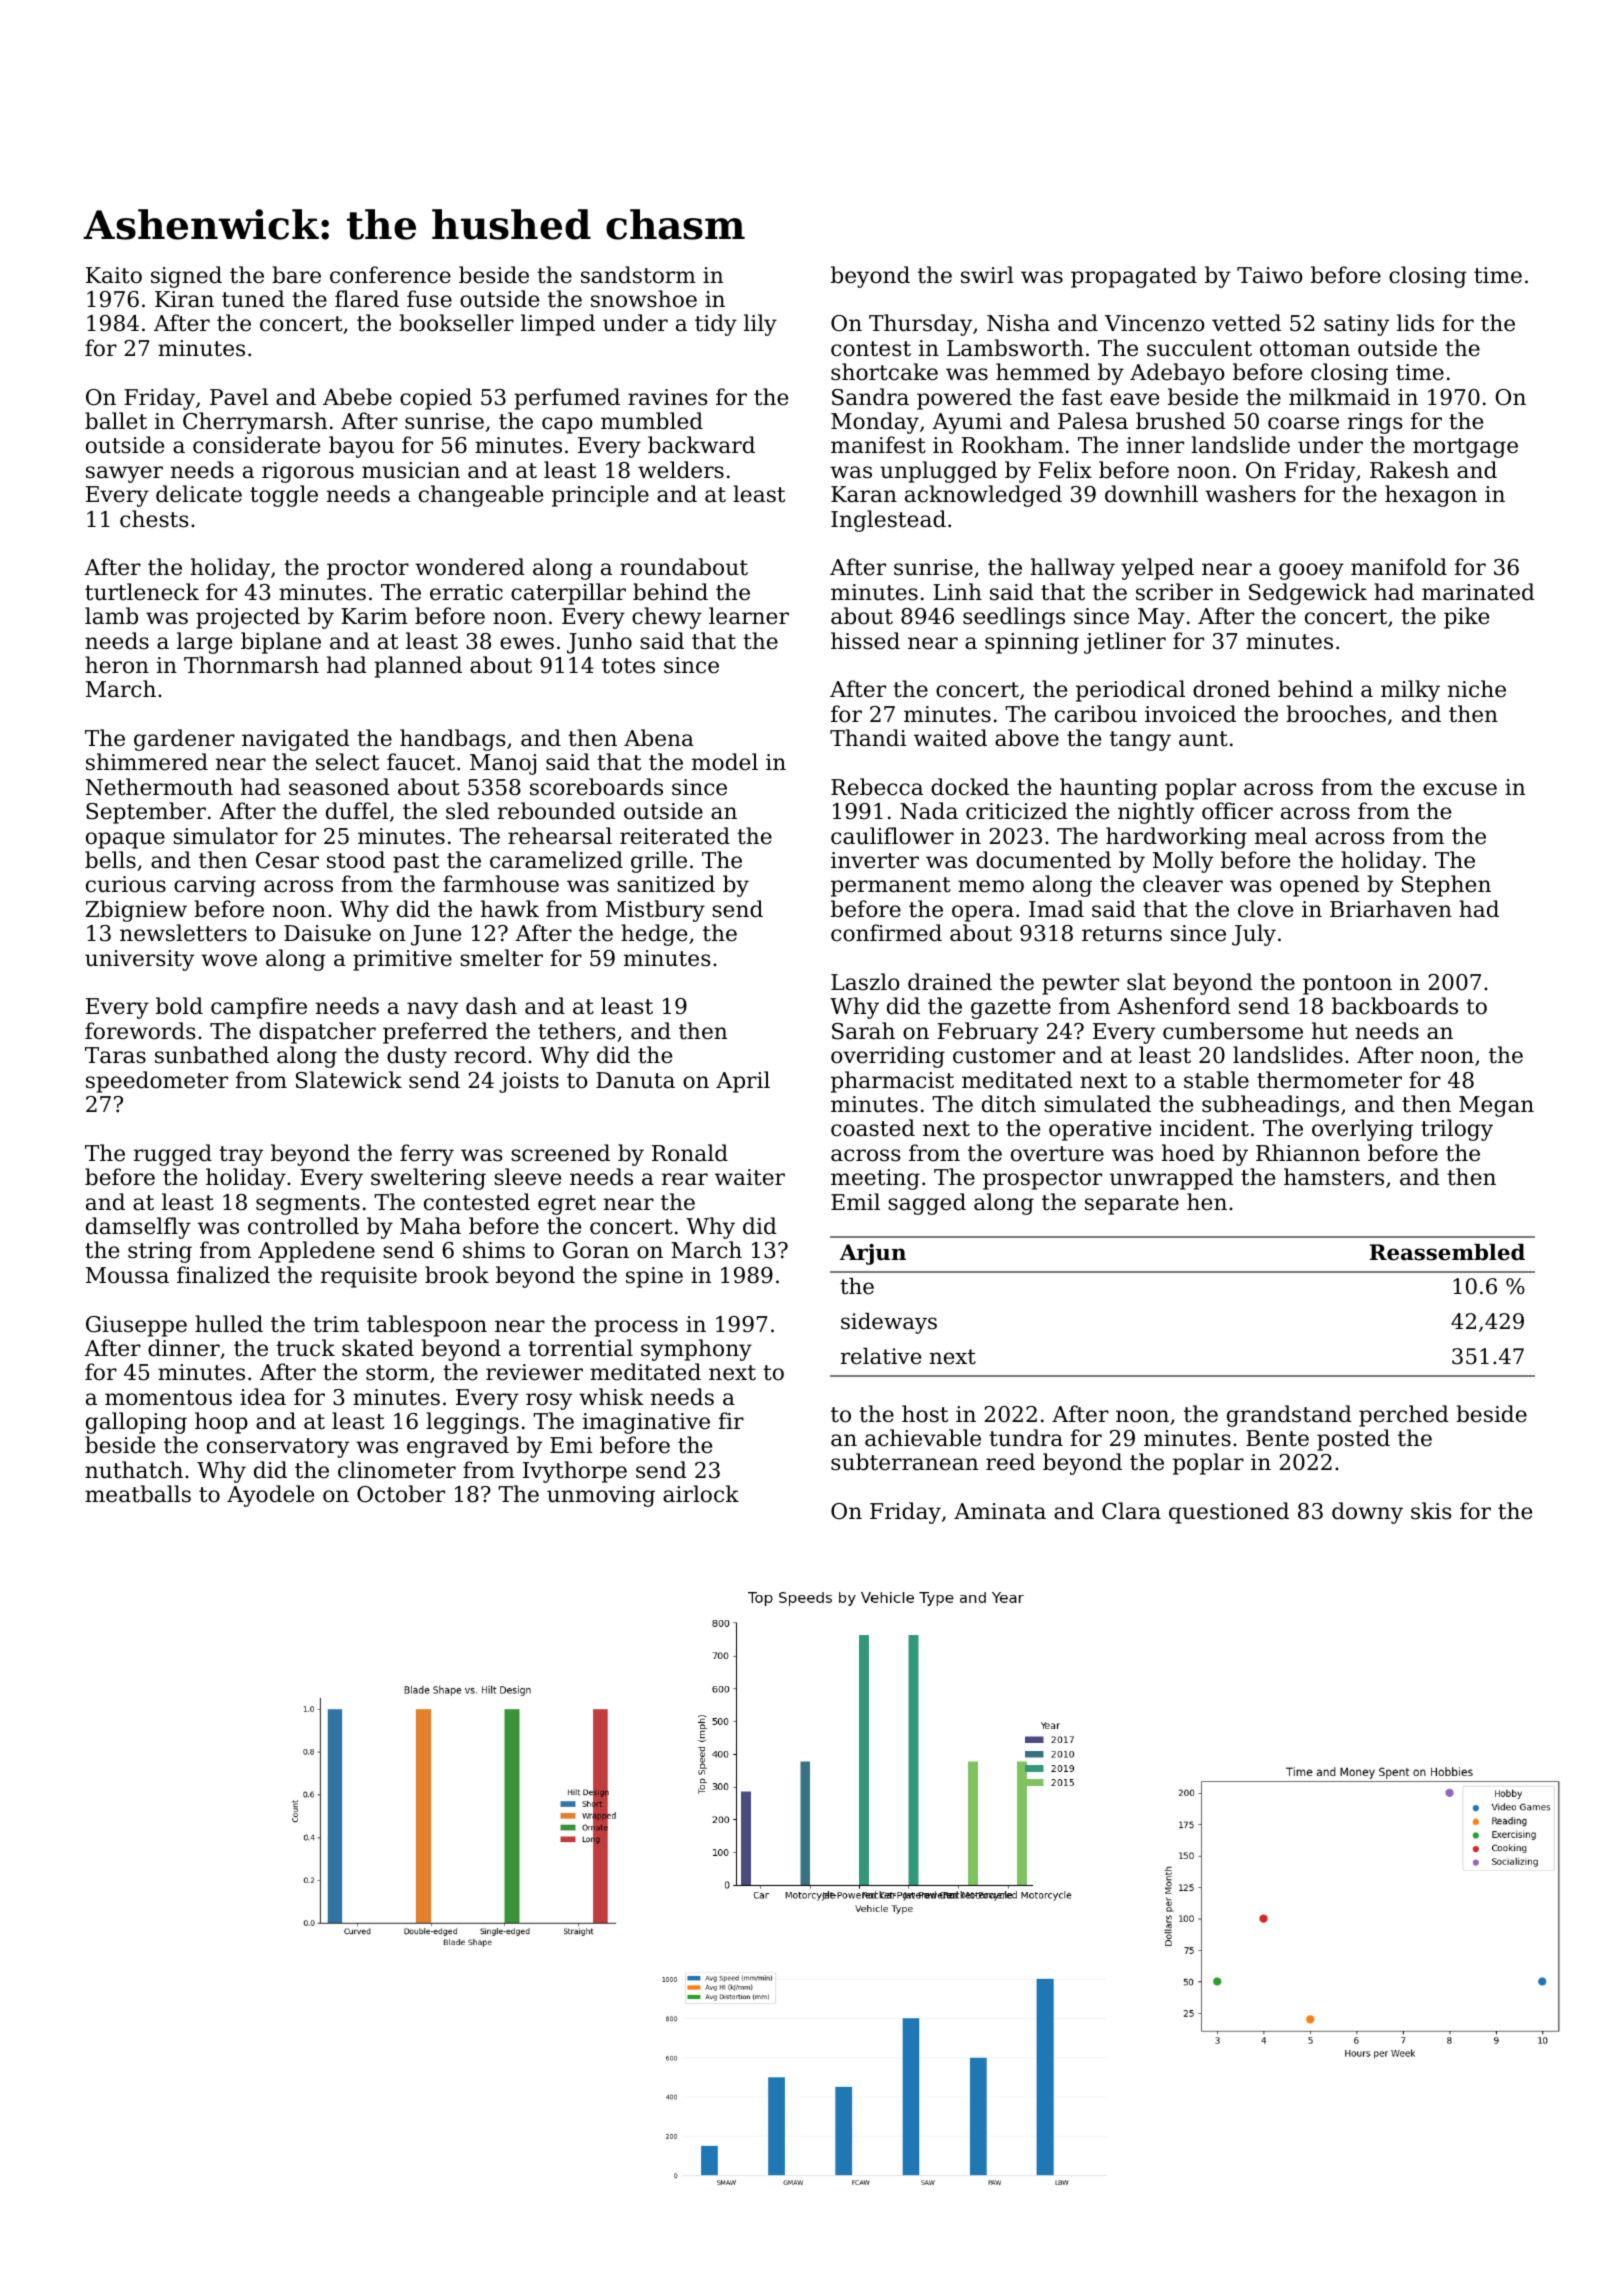 The image size is (1620, 2292). Describe the element at coordinates (987, 275) in the image. I see `swirl` at that location.
